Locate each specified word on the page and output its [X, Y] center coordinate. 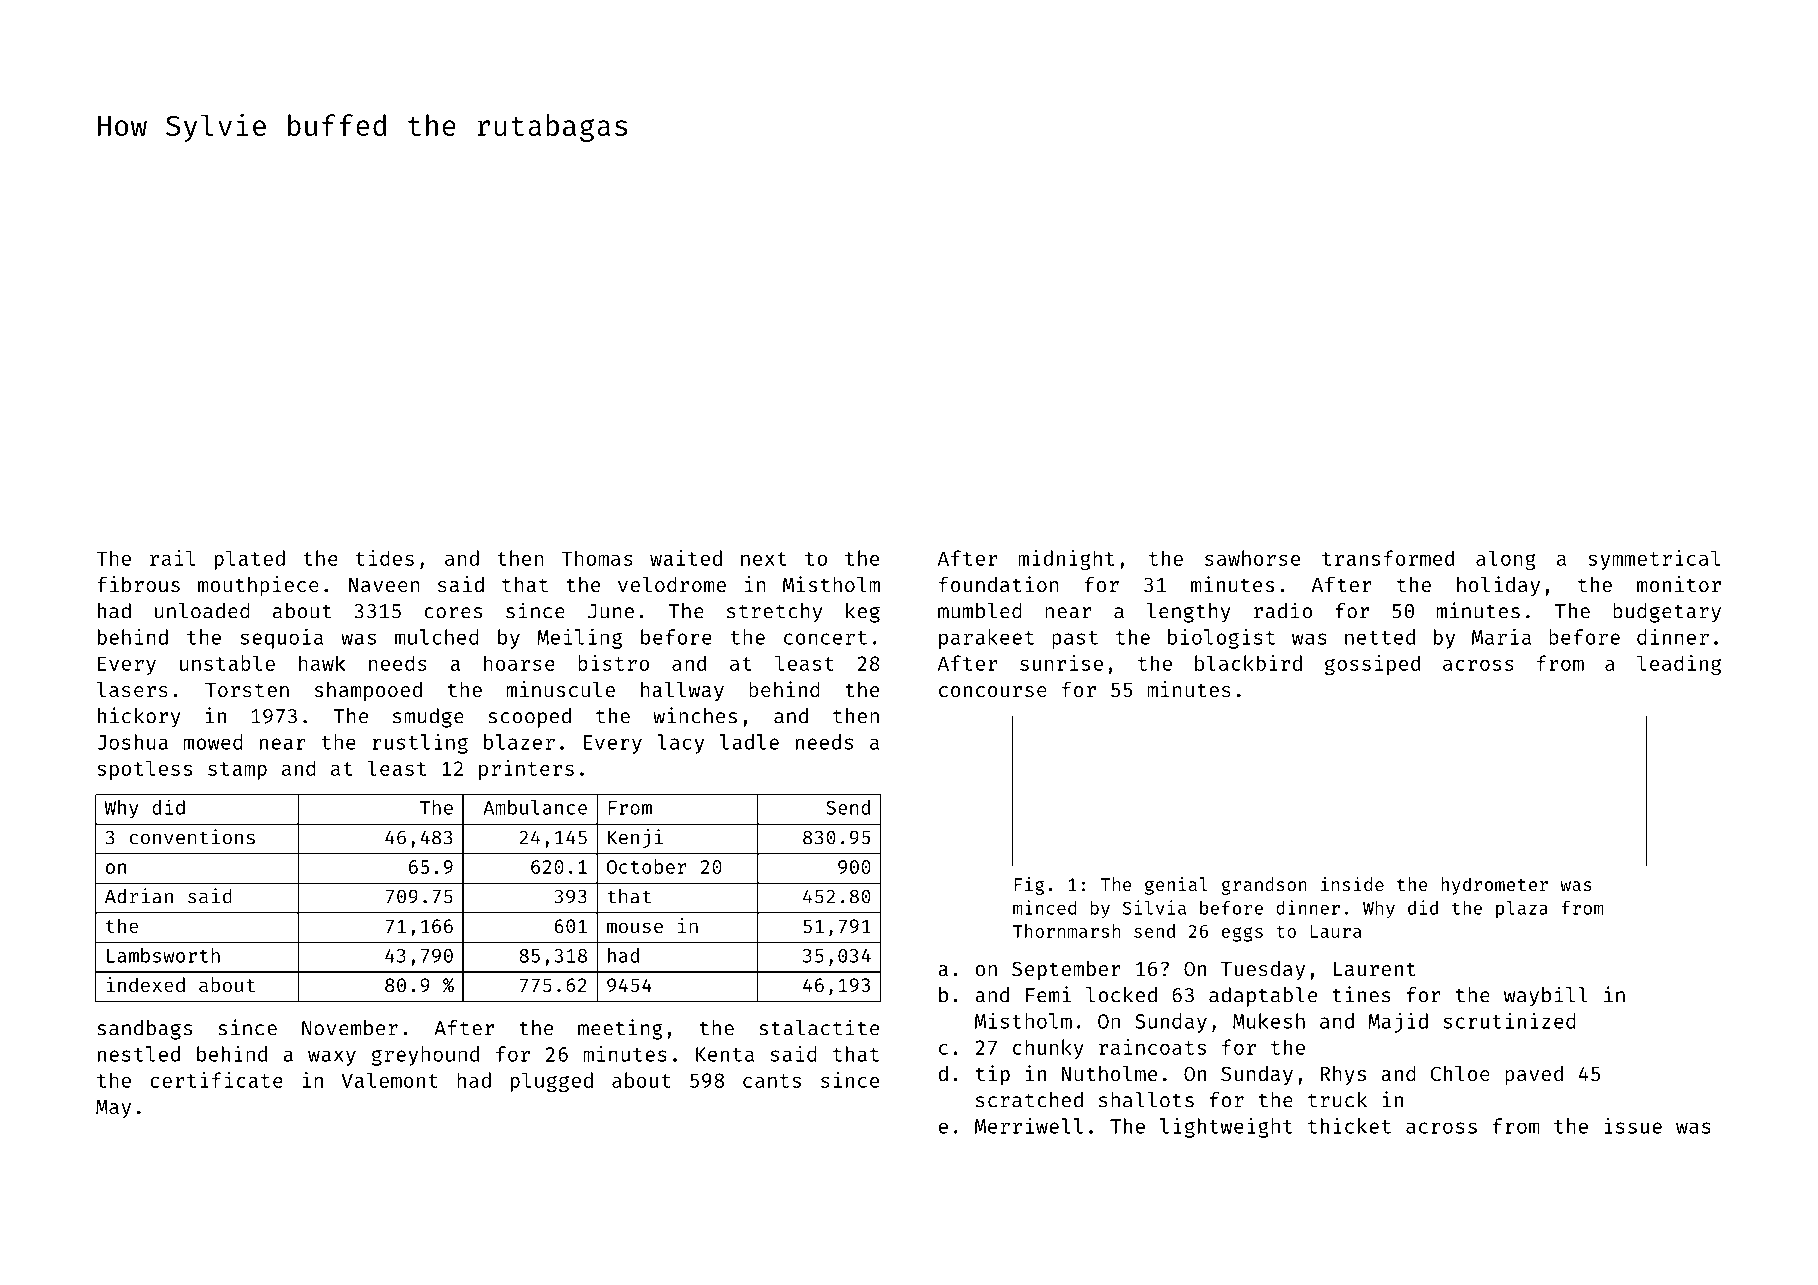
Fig [1029, 886]
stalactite [819, 1027]
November [350, 1028]
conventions [192, 837]
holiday [1498, 586]
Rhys [1343, 1075]
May [113, 1109]
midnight [1066, 560]
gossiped [1372, 665]
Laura [1336, 931]
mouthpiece [258, 586]
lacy [680, 744]
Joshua [132, 742]
